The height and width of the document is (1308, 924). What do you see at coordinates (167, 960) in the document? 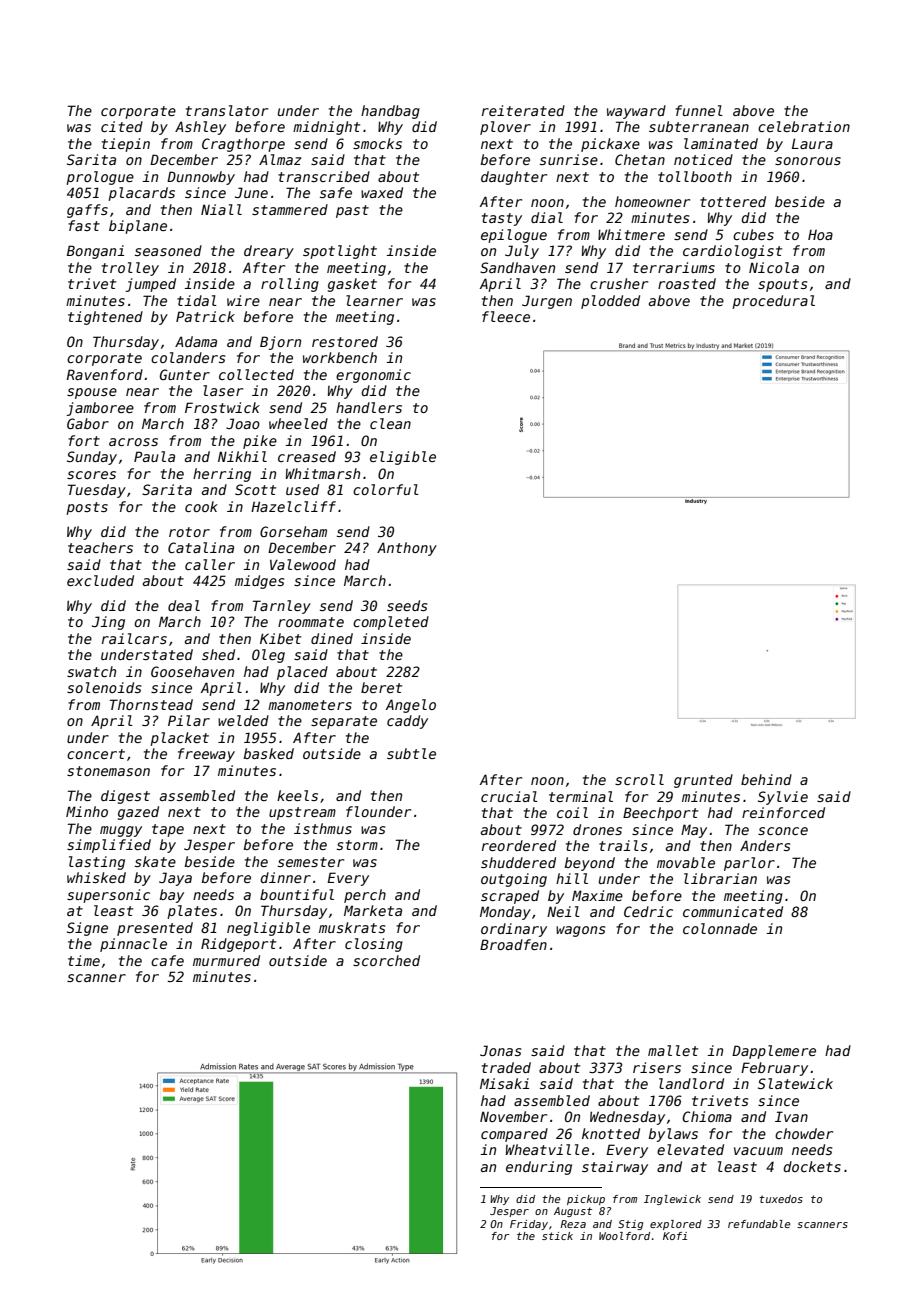
I see `cafe` at bounding box center [167, 960].
